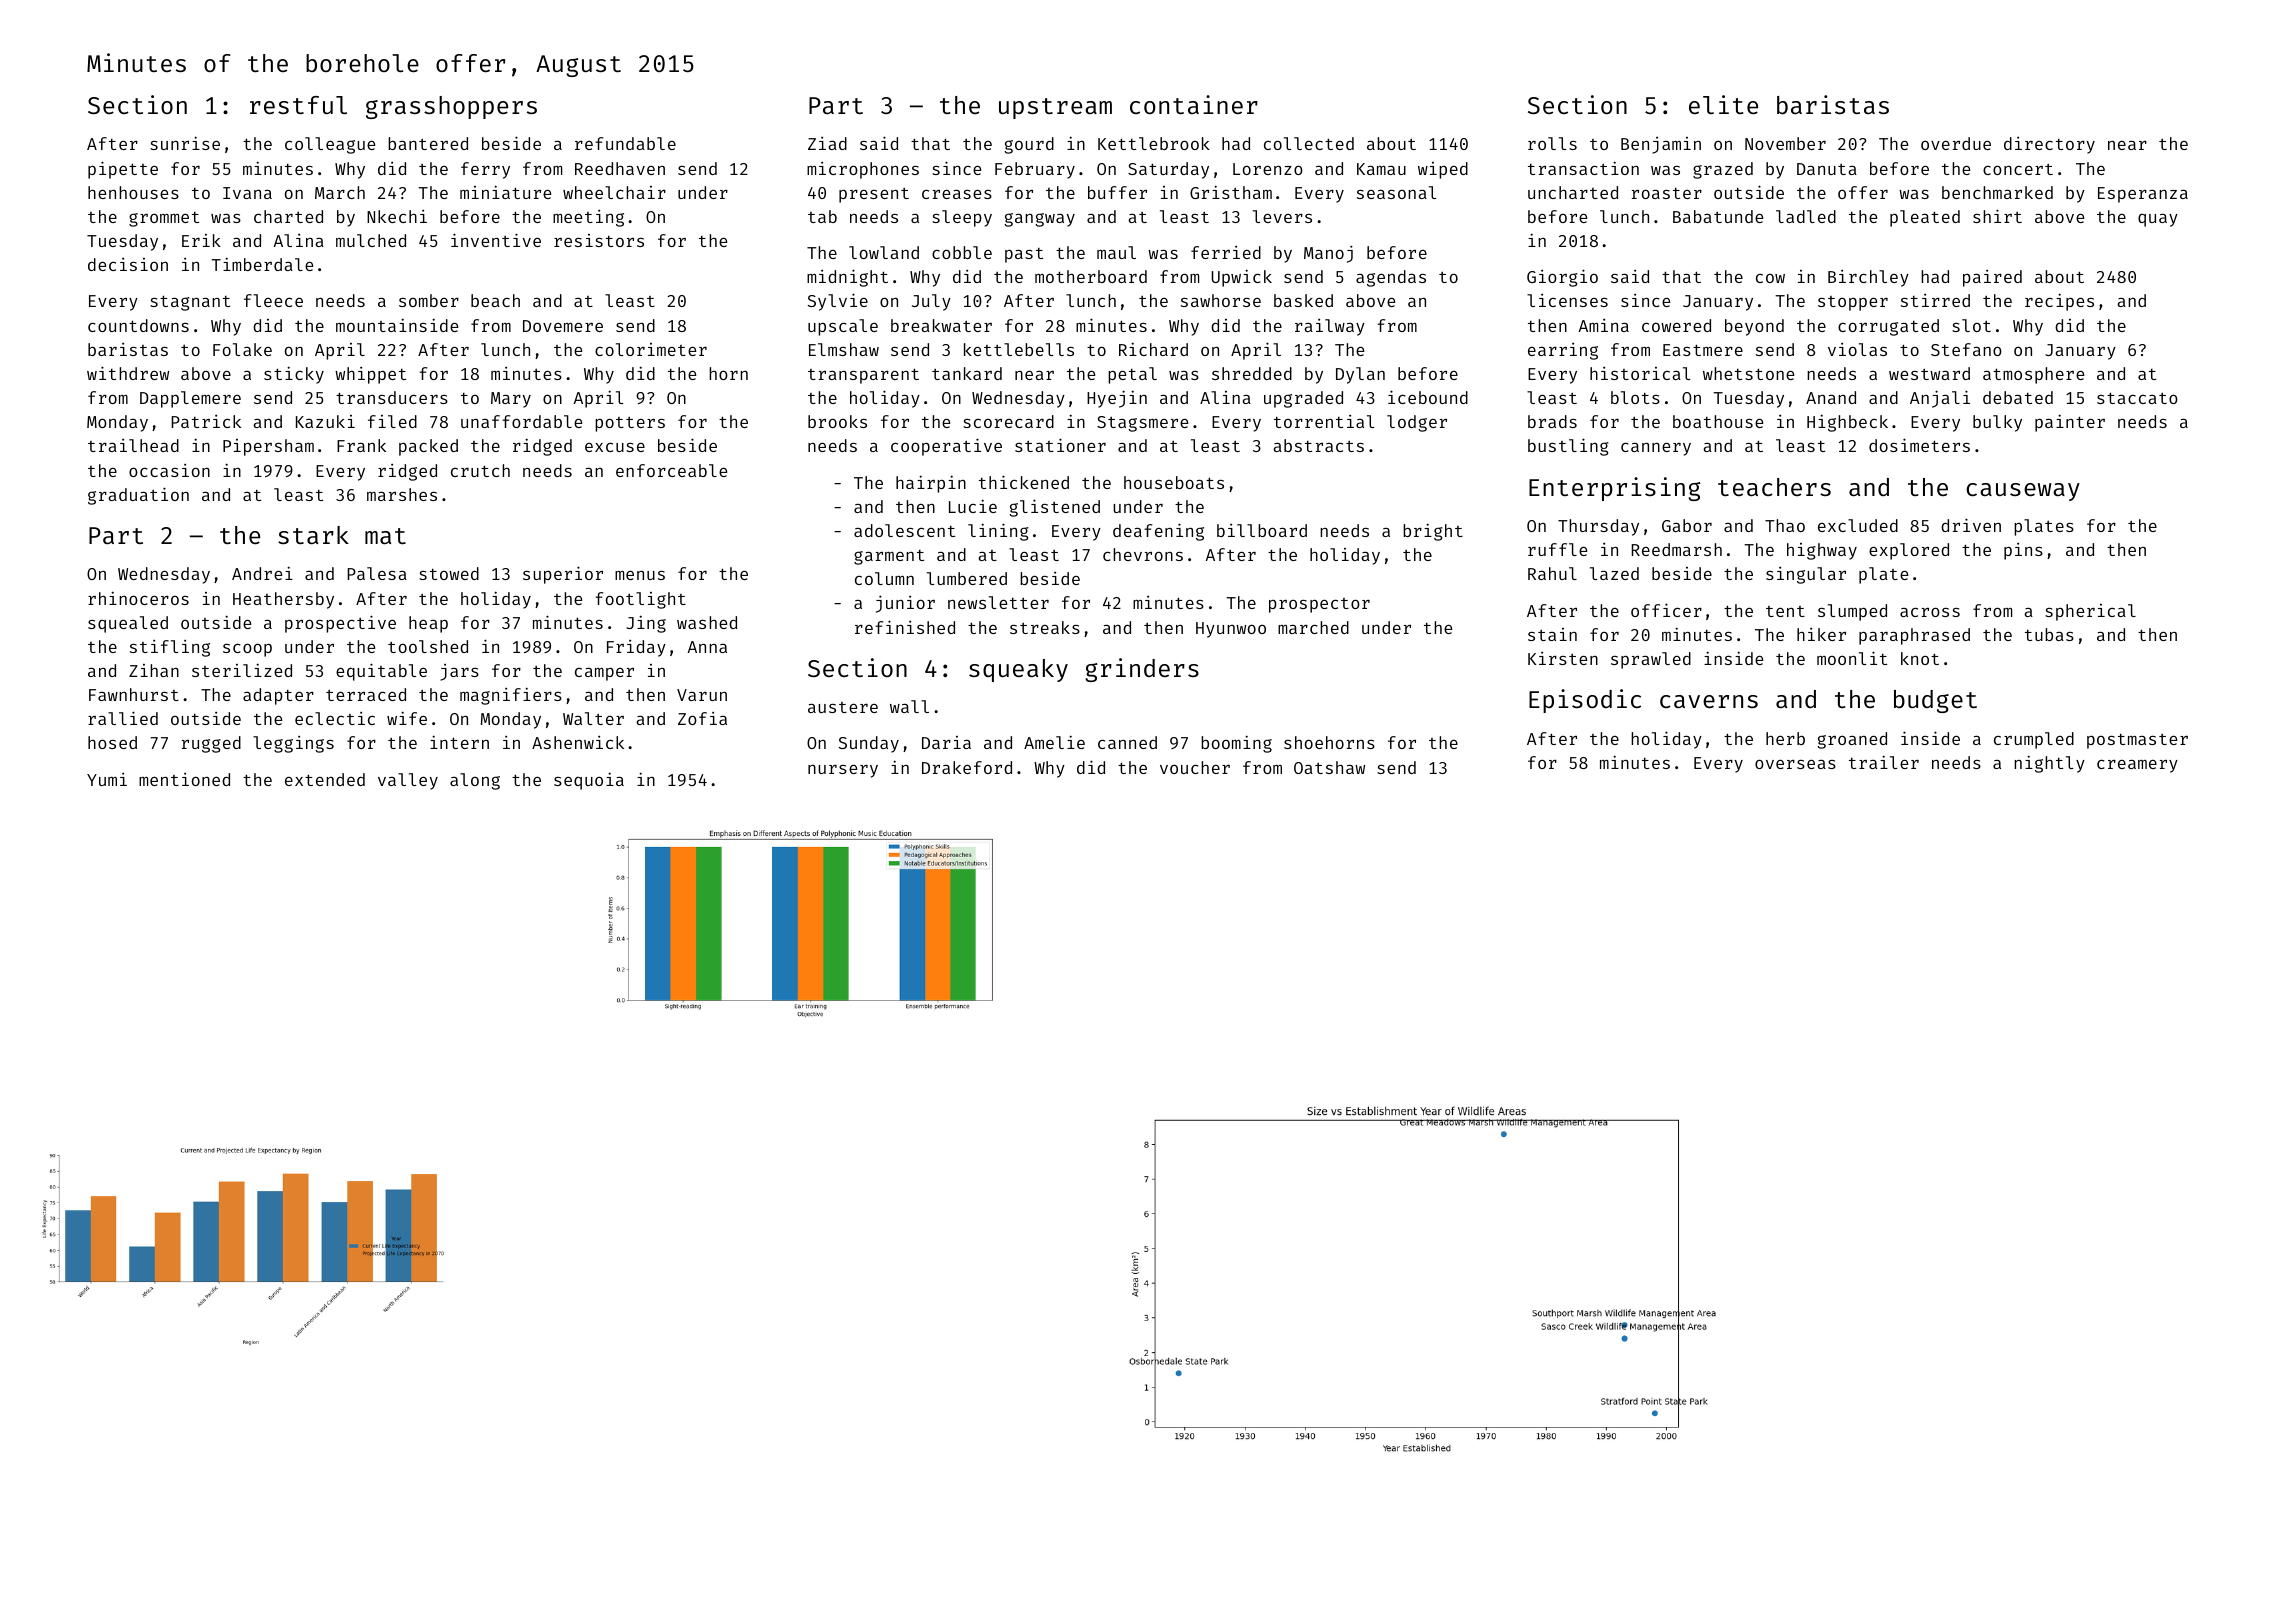 The width and height of the screenshot is (2282, 1614). Describe the element at coordinates (428, 143) in the screenshot. I see `bantered` at that location.
